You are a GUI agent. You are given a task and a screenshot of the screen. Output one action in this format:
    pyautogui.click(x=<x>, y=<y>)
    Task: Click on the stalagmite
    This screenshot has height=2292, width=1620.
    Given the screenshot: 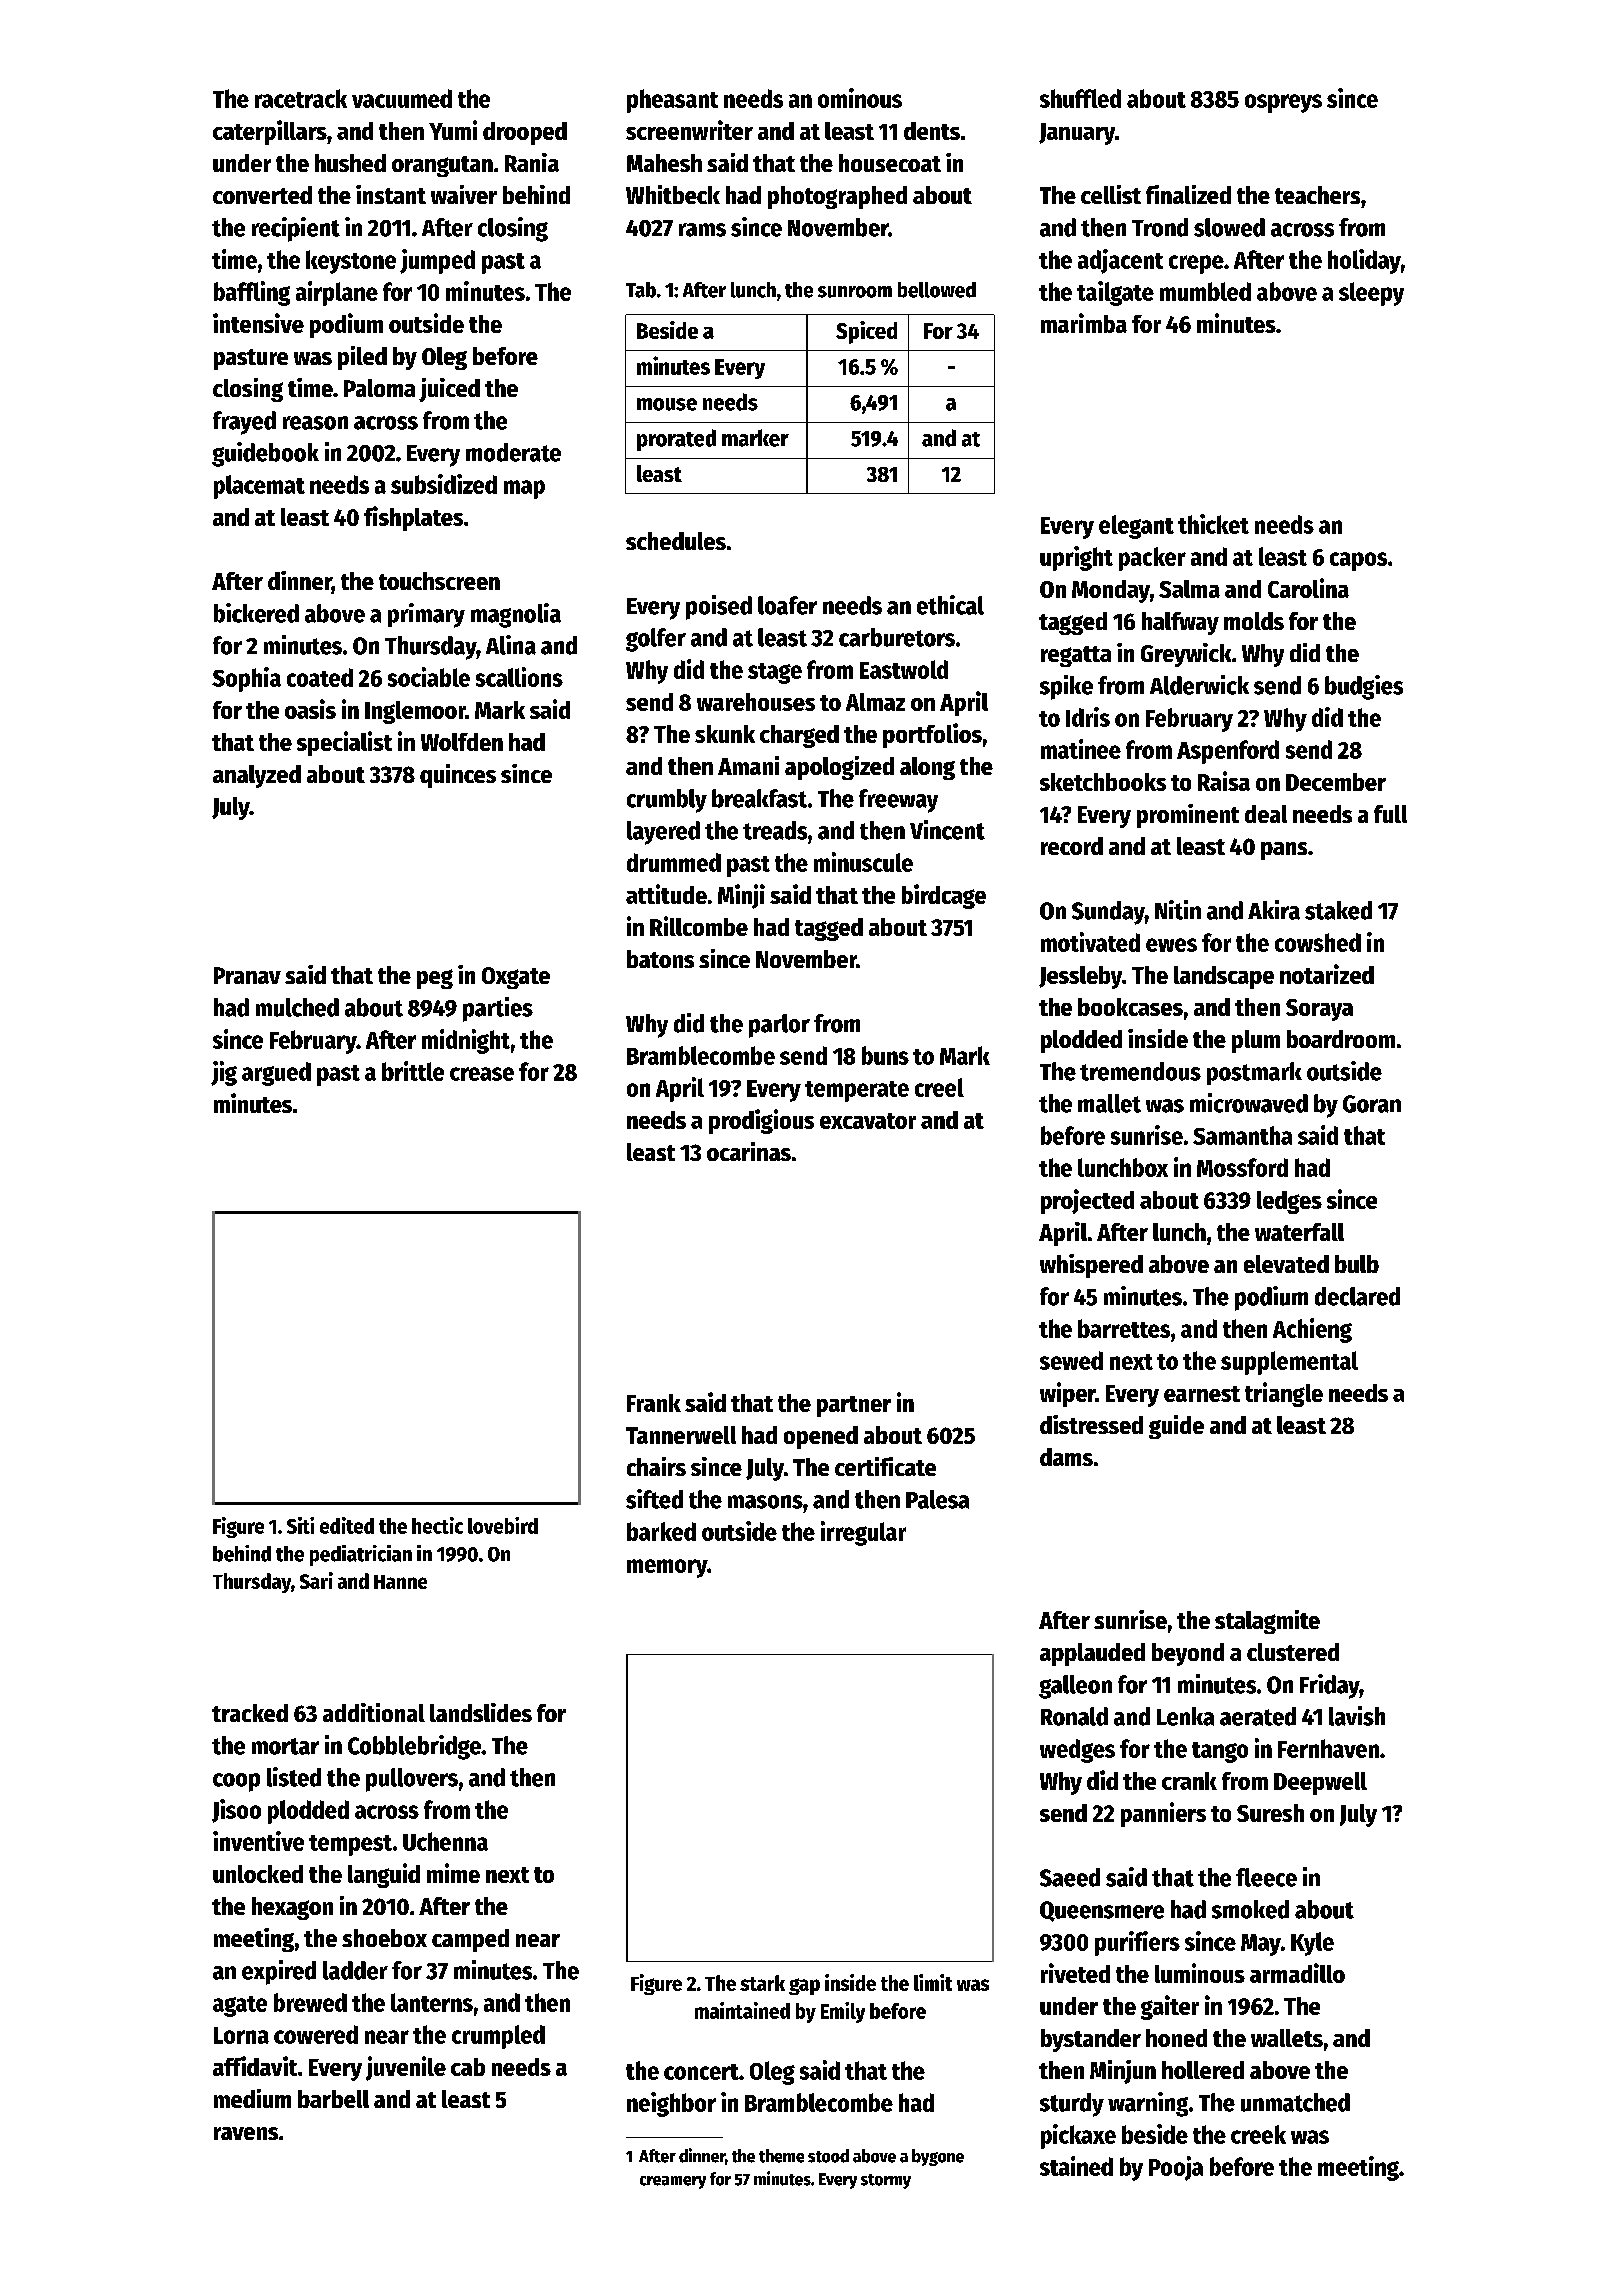 What is the action you would take?
    pyautogui.click(x=1267, y=1622)
